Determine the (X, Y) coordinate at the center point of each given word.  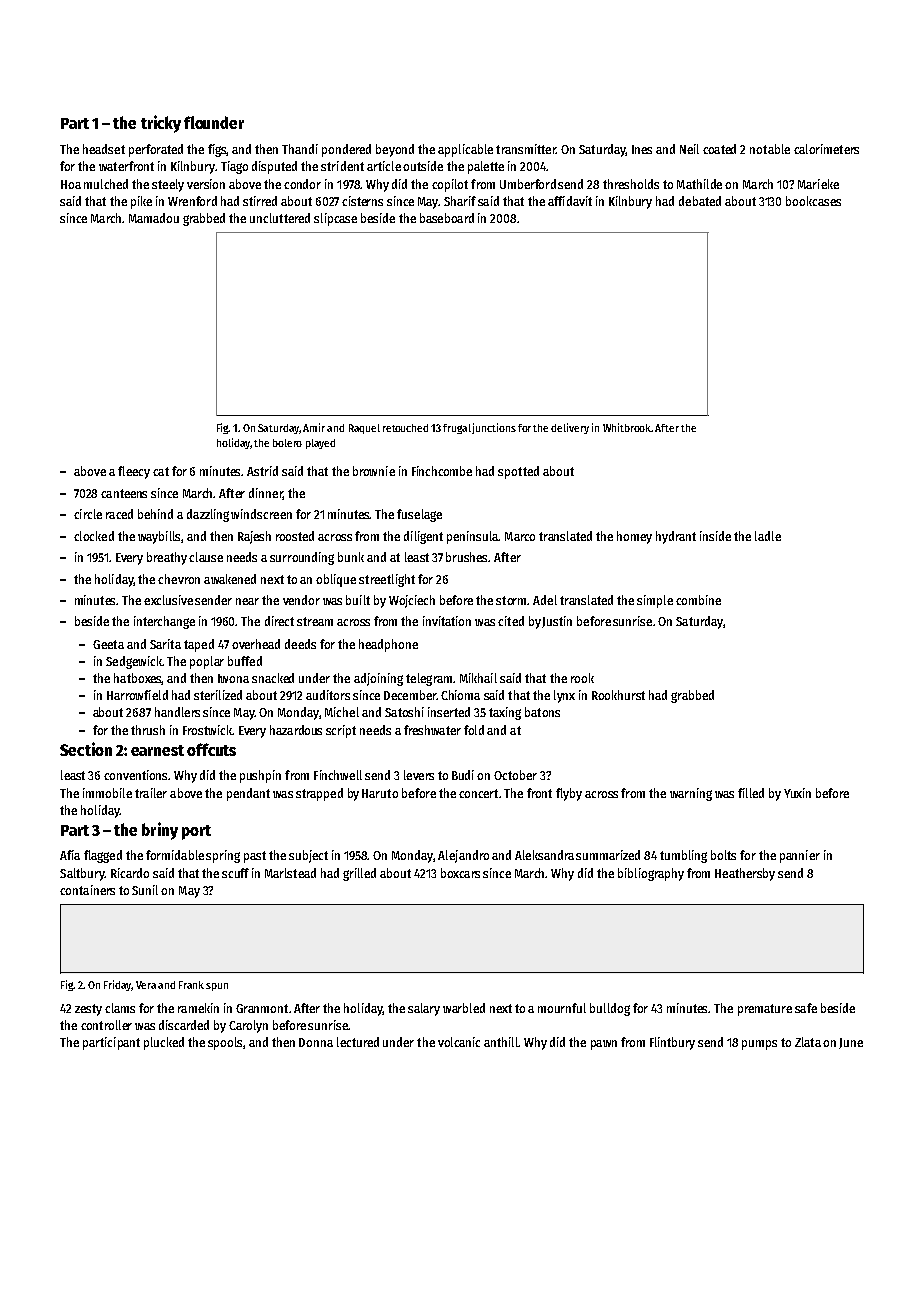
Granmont (262, 1008)
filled (751, 793)
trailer (151, 793)
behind (155, 514)
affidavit (570, 201)
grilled (359, 874)
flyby (569, 794)
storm (512, 600)
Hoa (71, 184)
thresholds (631, 184)
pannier (800, 856)
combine (698, 600)
